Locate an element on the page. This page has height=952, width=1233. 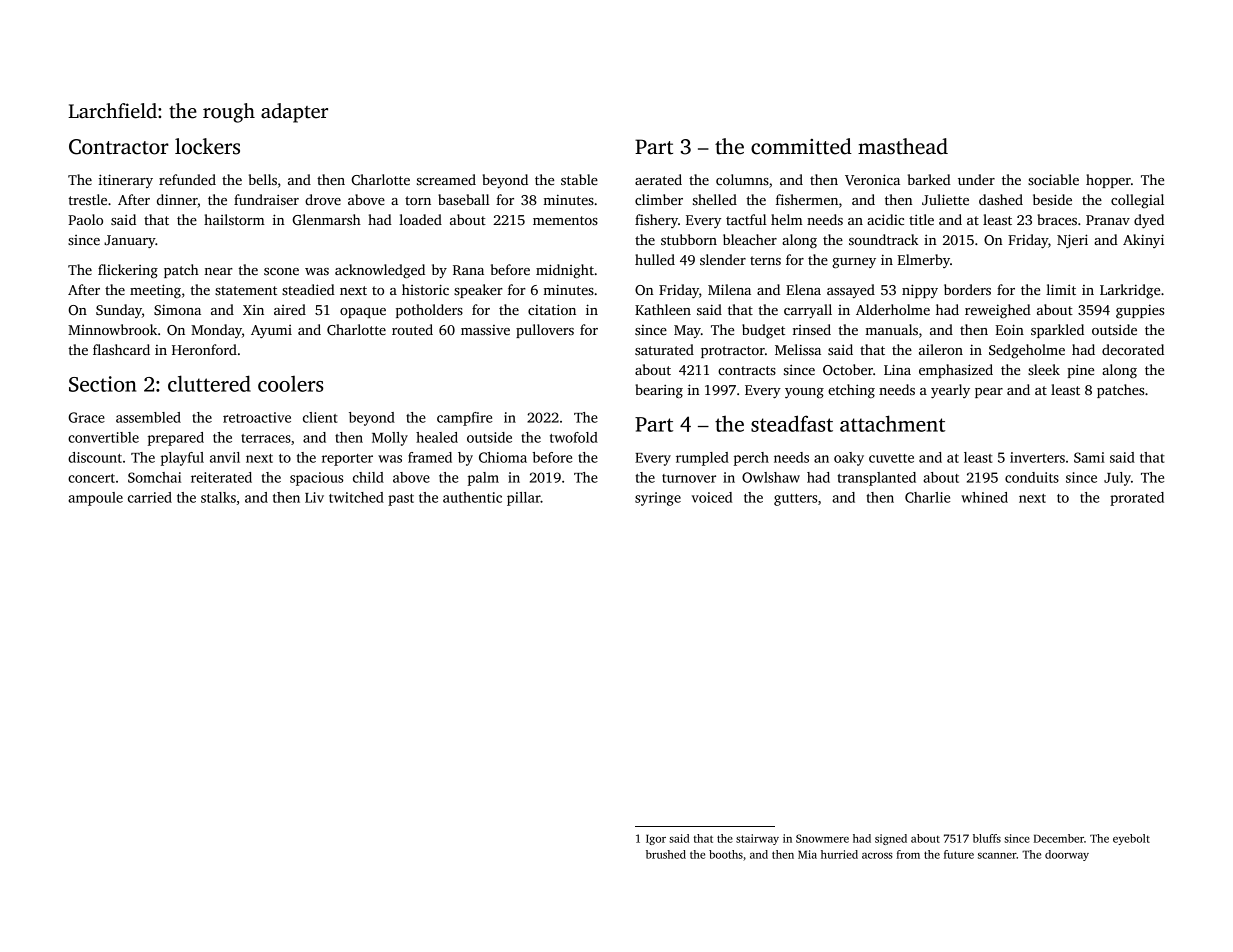
stairway is located at coordinates (757, 839).
